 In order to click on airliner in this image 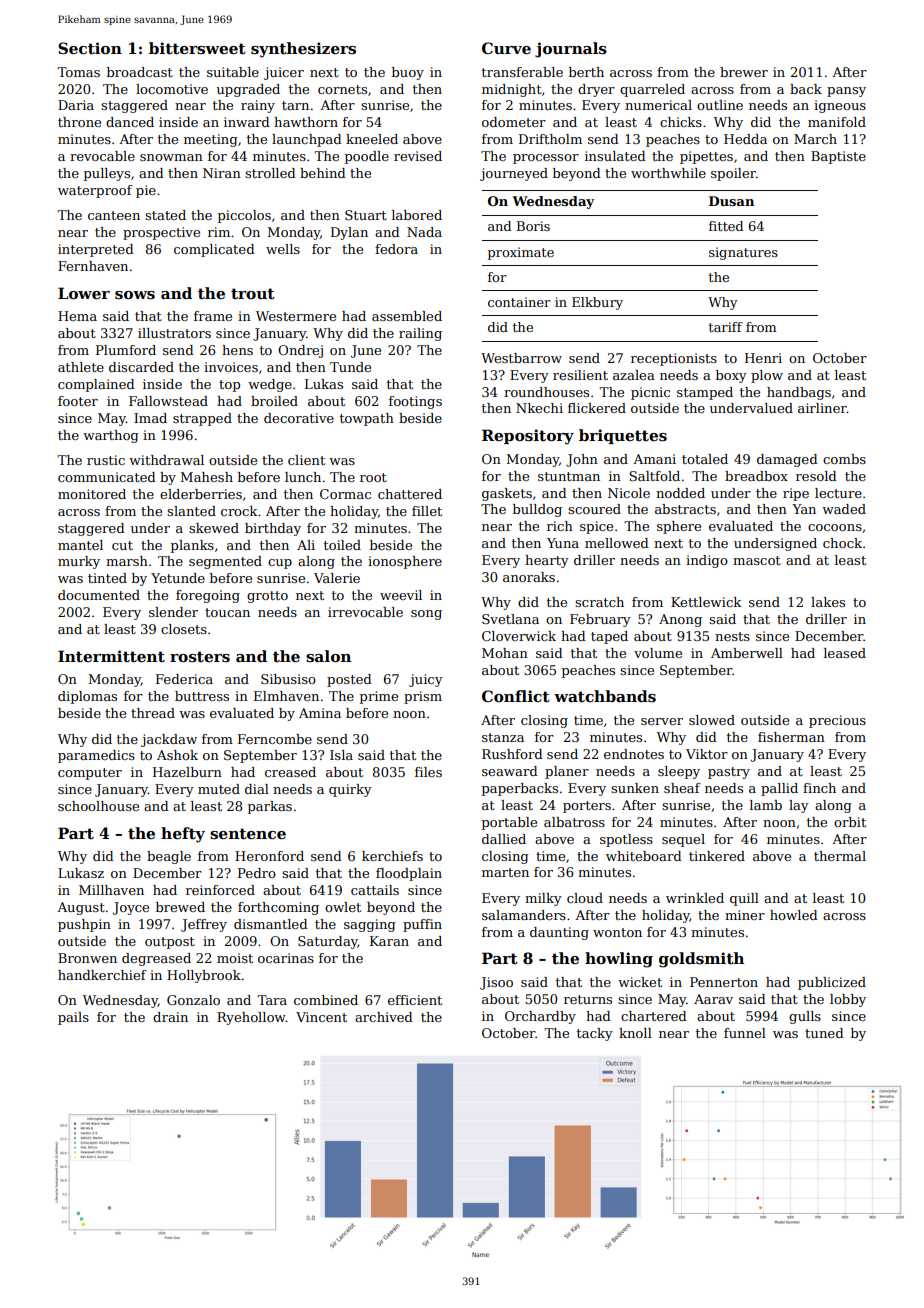, I will do `click(822, 408)`.
